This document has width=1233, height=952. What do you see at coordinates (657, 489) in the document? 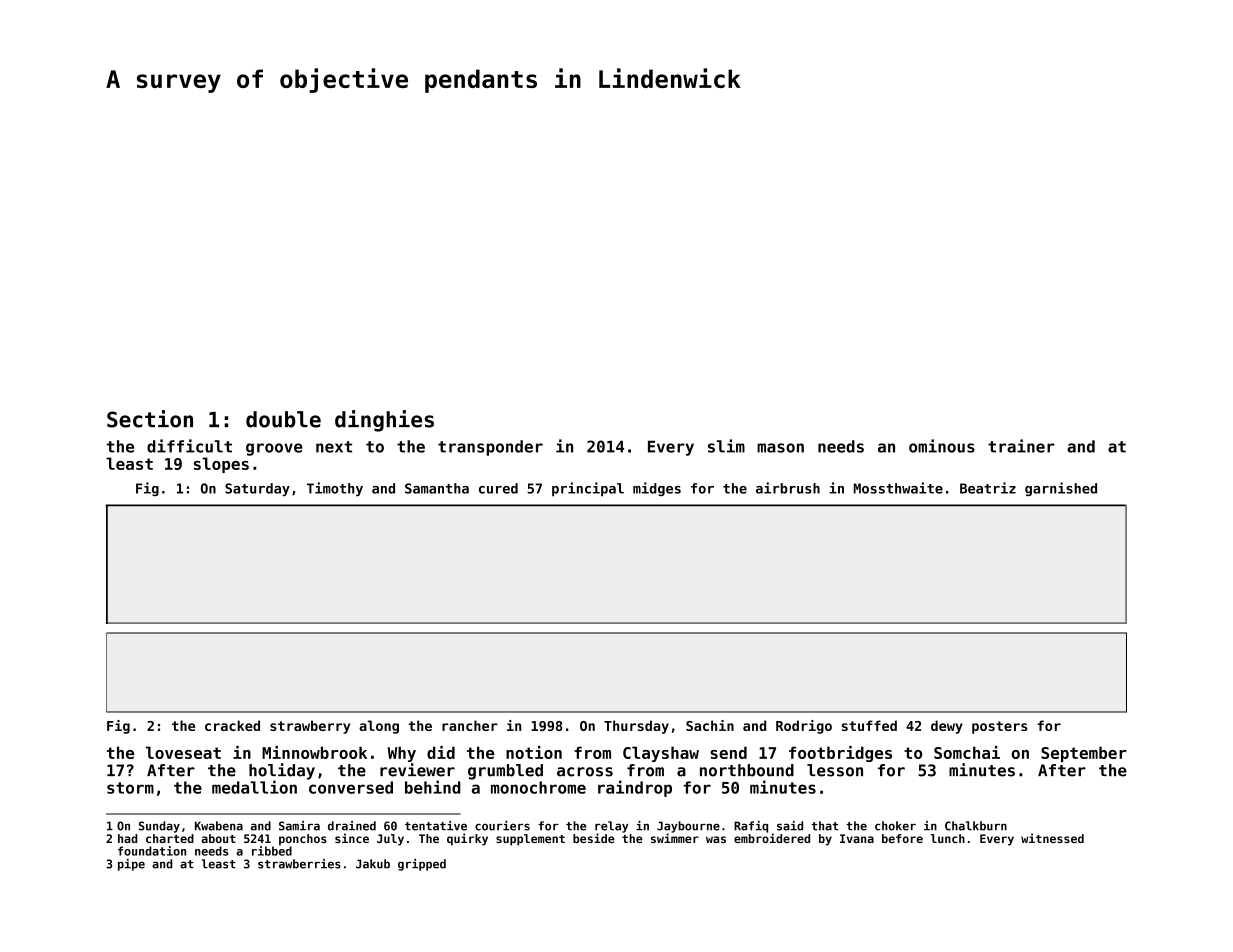
I see `midges` at bounding box center [657, 489].
